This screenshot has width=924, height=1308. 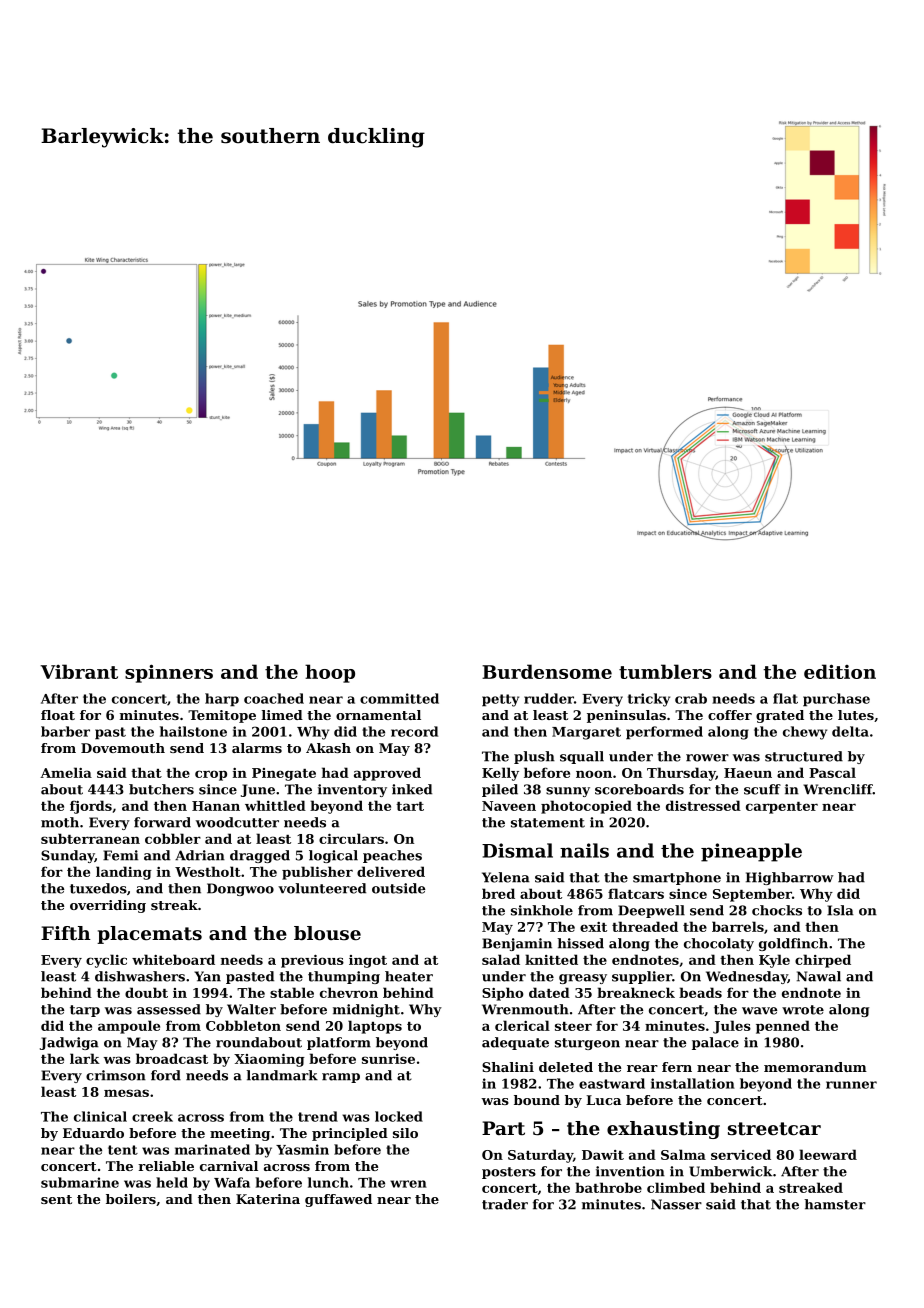 What do you see at coordinates (664, 733) in the screenshot?
I see `performed` at bounding box center [664, 733].
